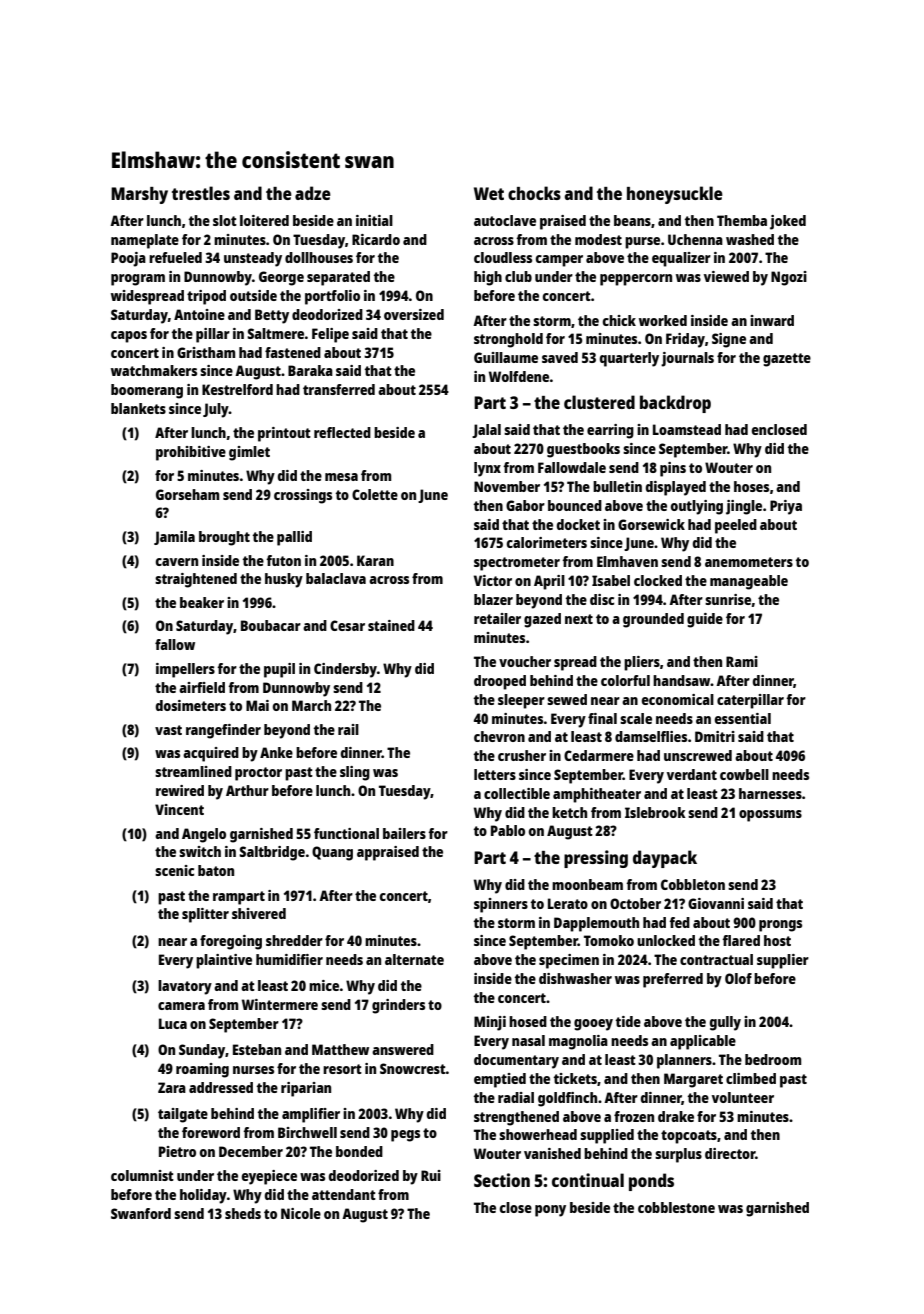 This image has height=1314, width=924. Describe the element at coordinates (340, 1049) in the image. I see `Matthew` at that location.
